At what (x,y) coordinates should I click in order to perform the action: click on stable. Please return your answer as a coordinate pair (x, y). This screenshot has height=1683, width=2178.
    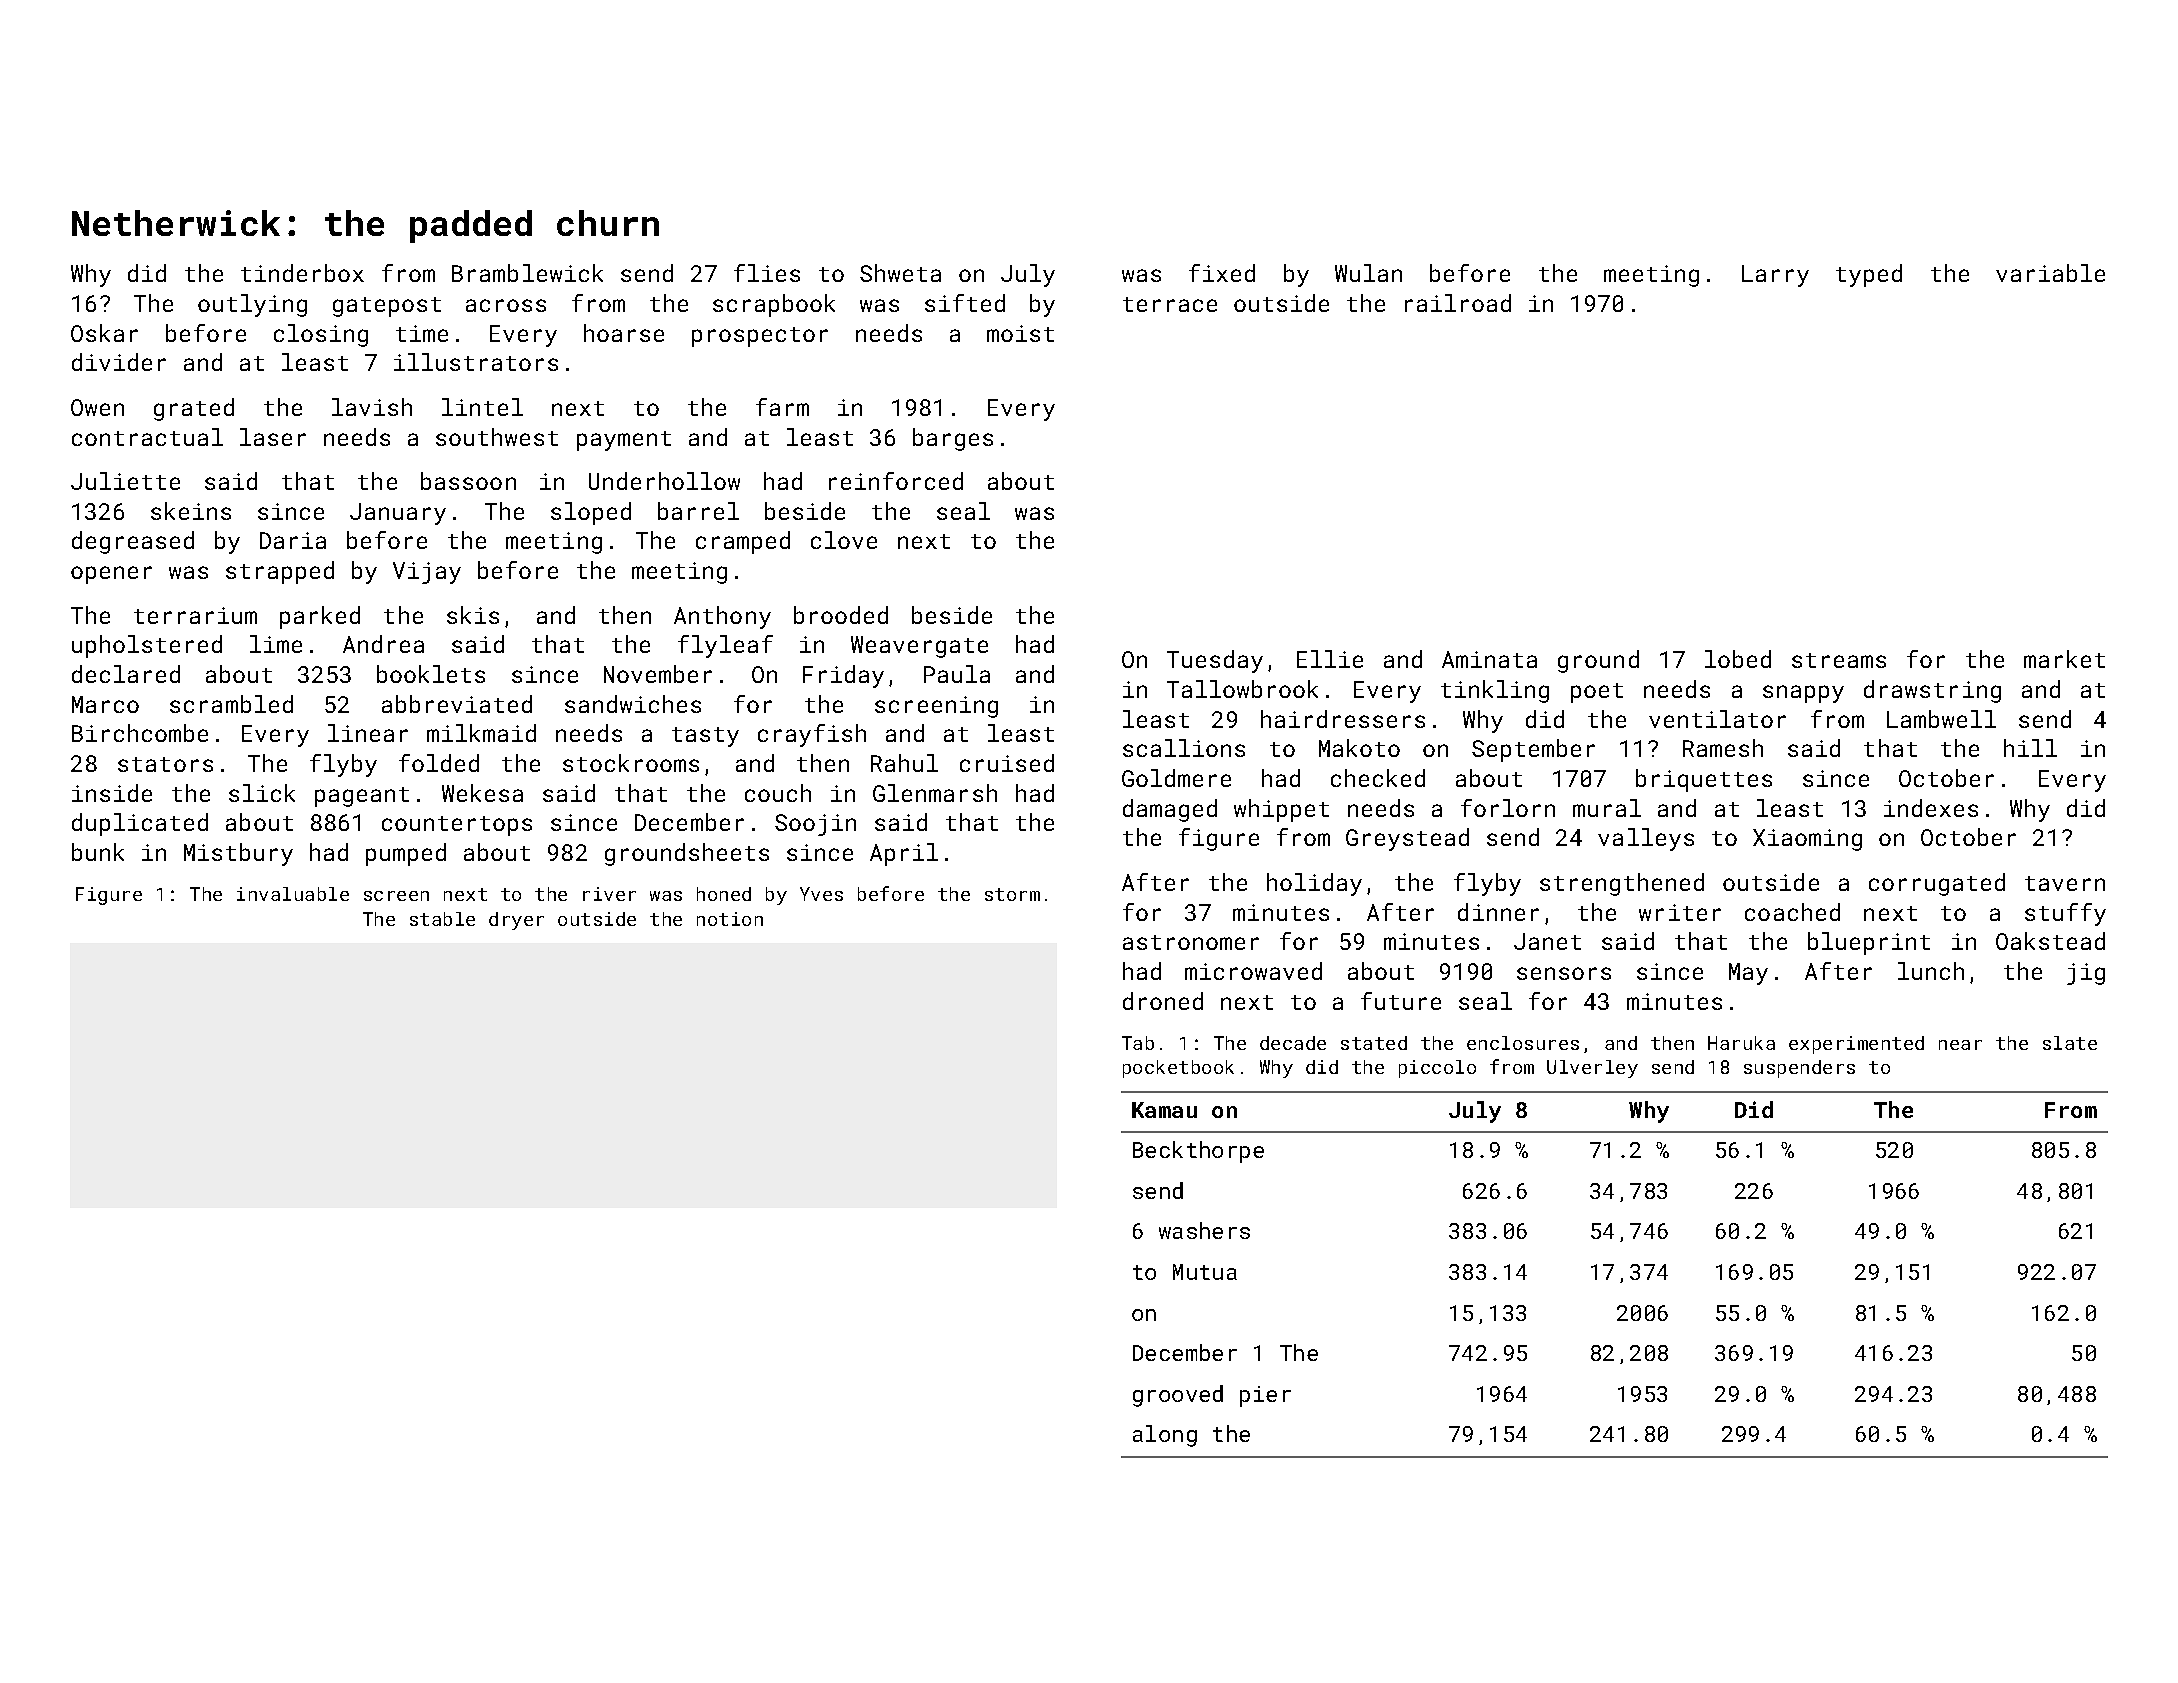
    Looking at the image, I should click on (442, 919).
